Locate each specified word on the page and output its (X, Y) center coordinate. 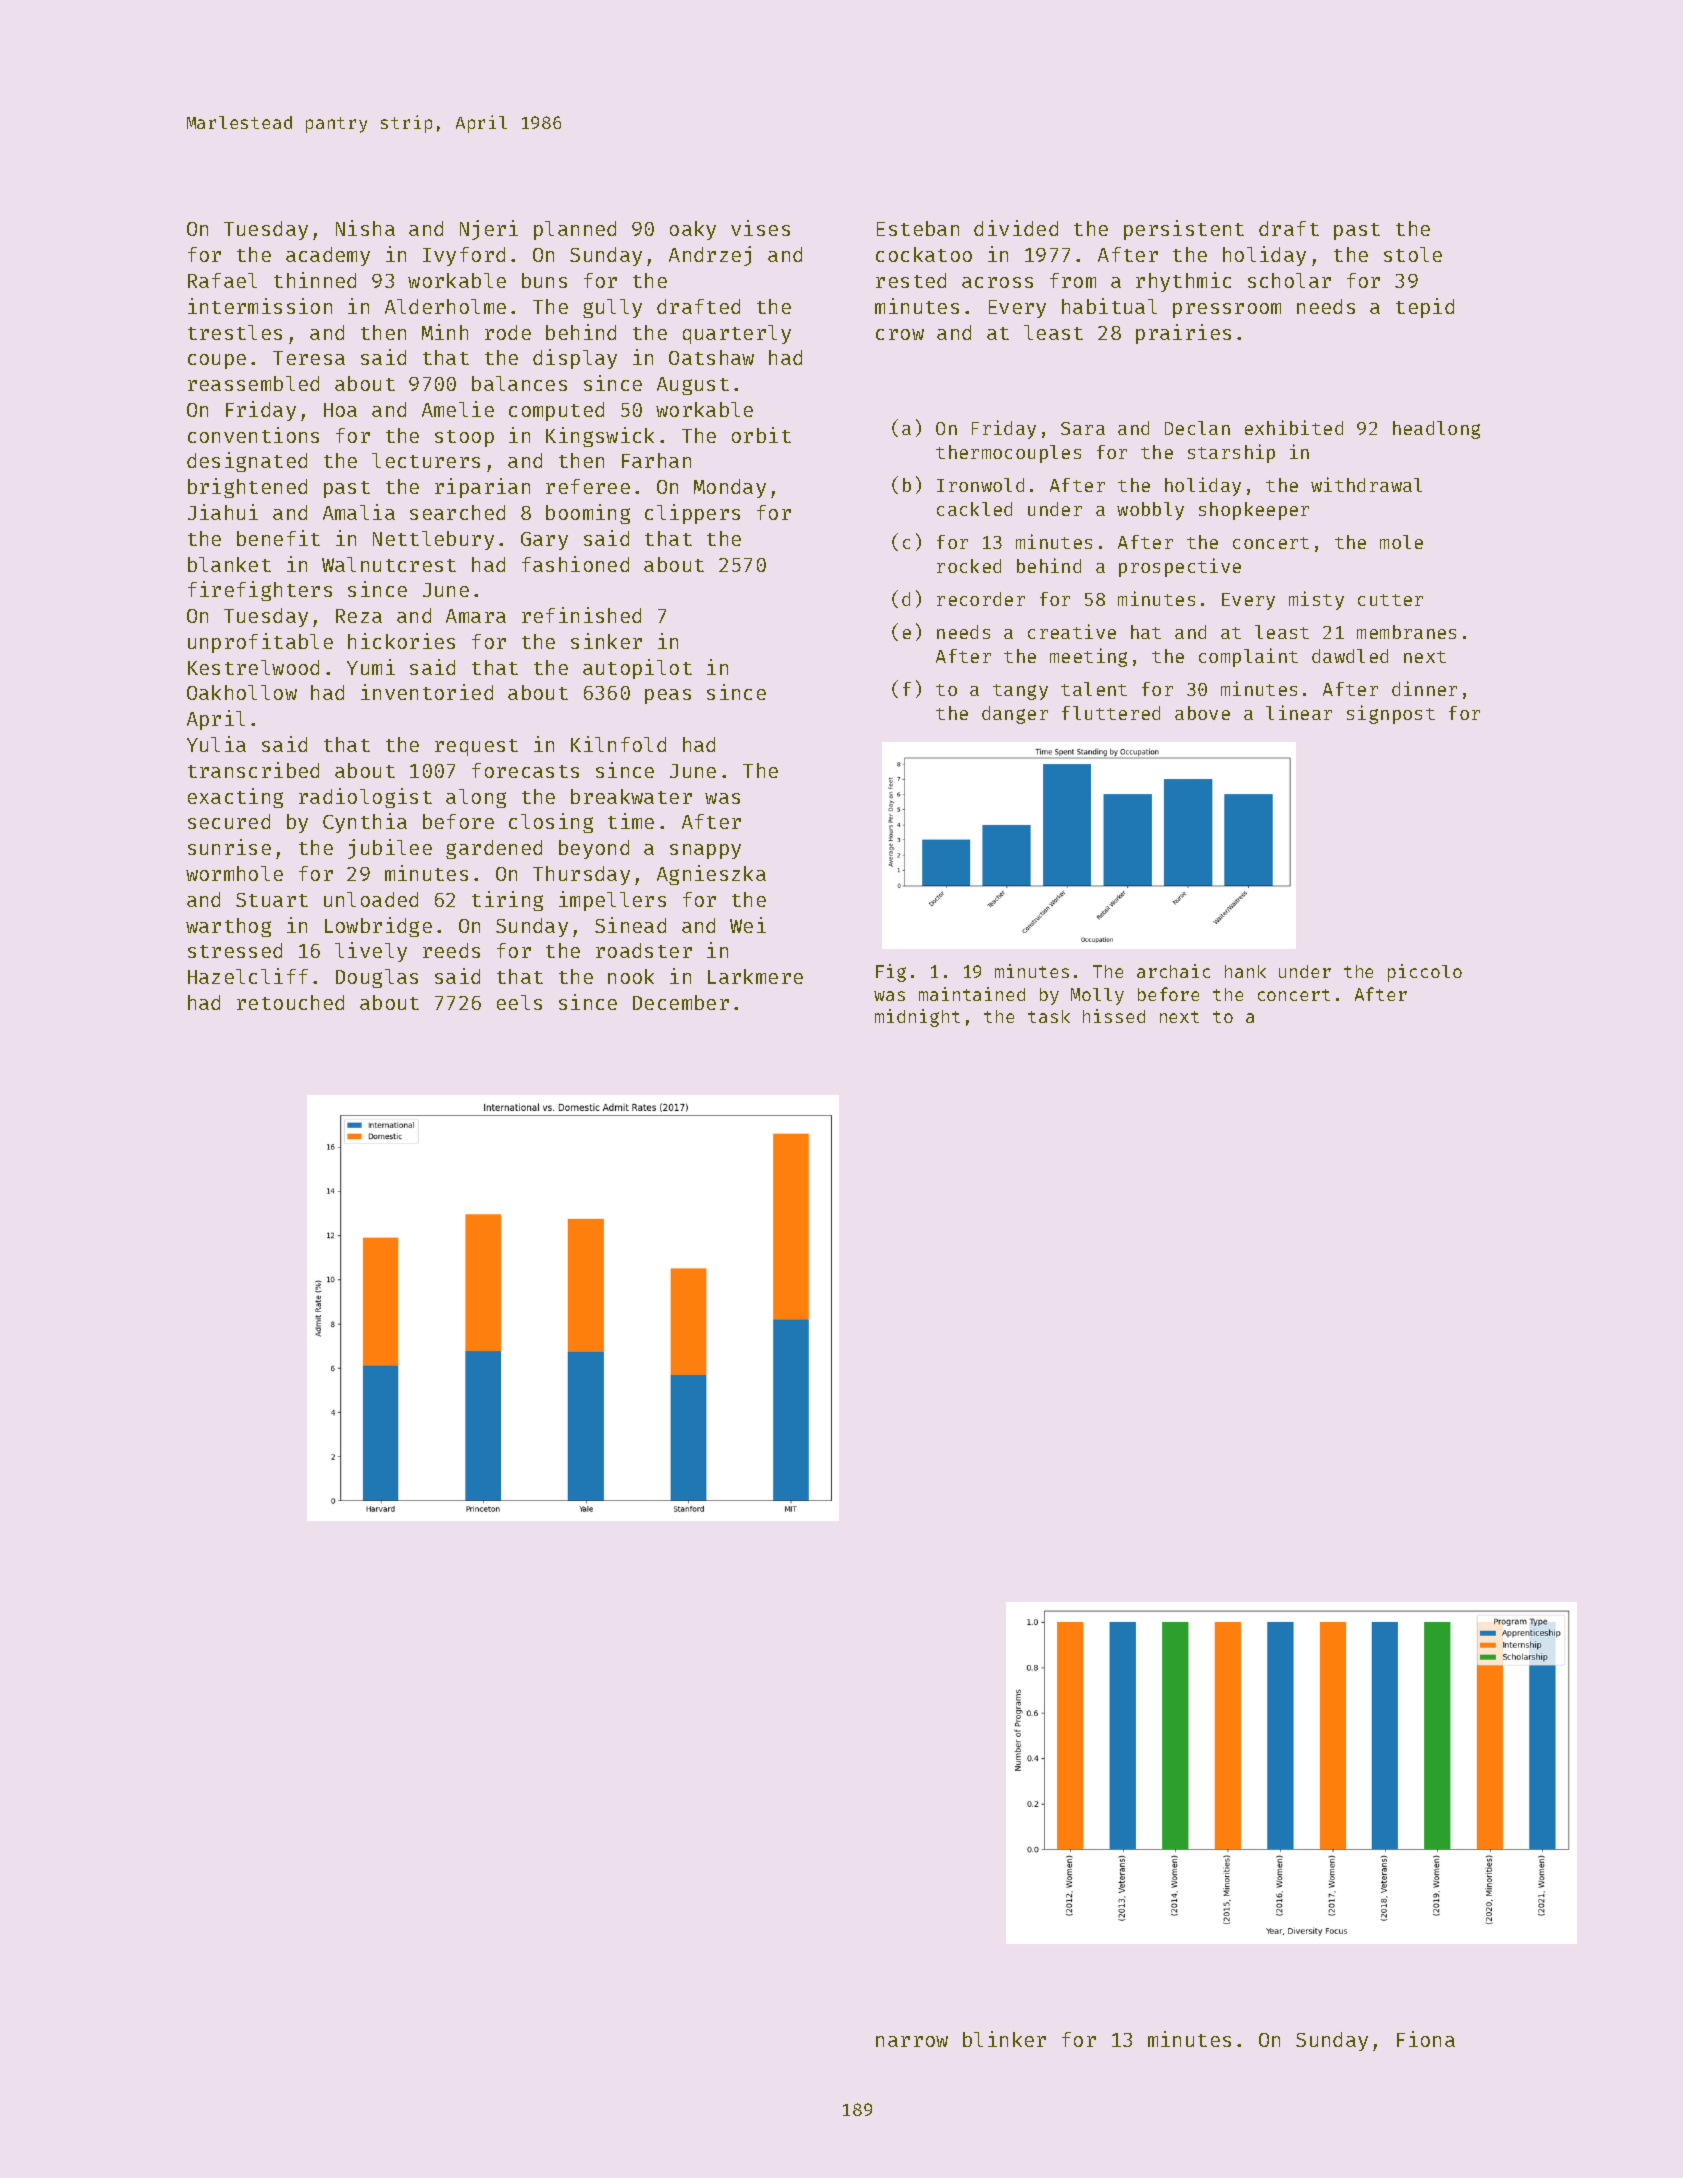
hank (1245, 971)
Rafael (222, 280)
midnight (917, 1018)
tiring (507, 901)
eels (519, 1002)
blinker (1004, 2039)
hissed (1114, 1016)
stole (1413, 254)
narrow (912, 2041)
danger (1015, 715)
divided (1016, 228)
